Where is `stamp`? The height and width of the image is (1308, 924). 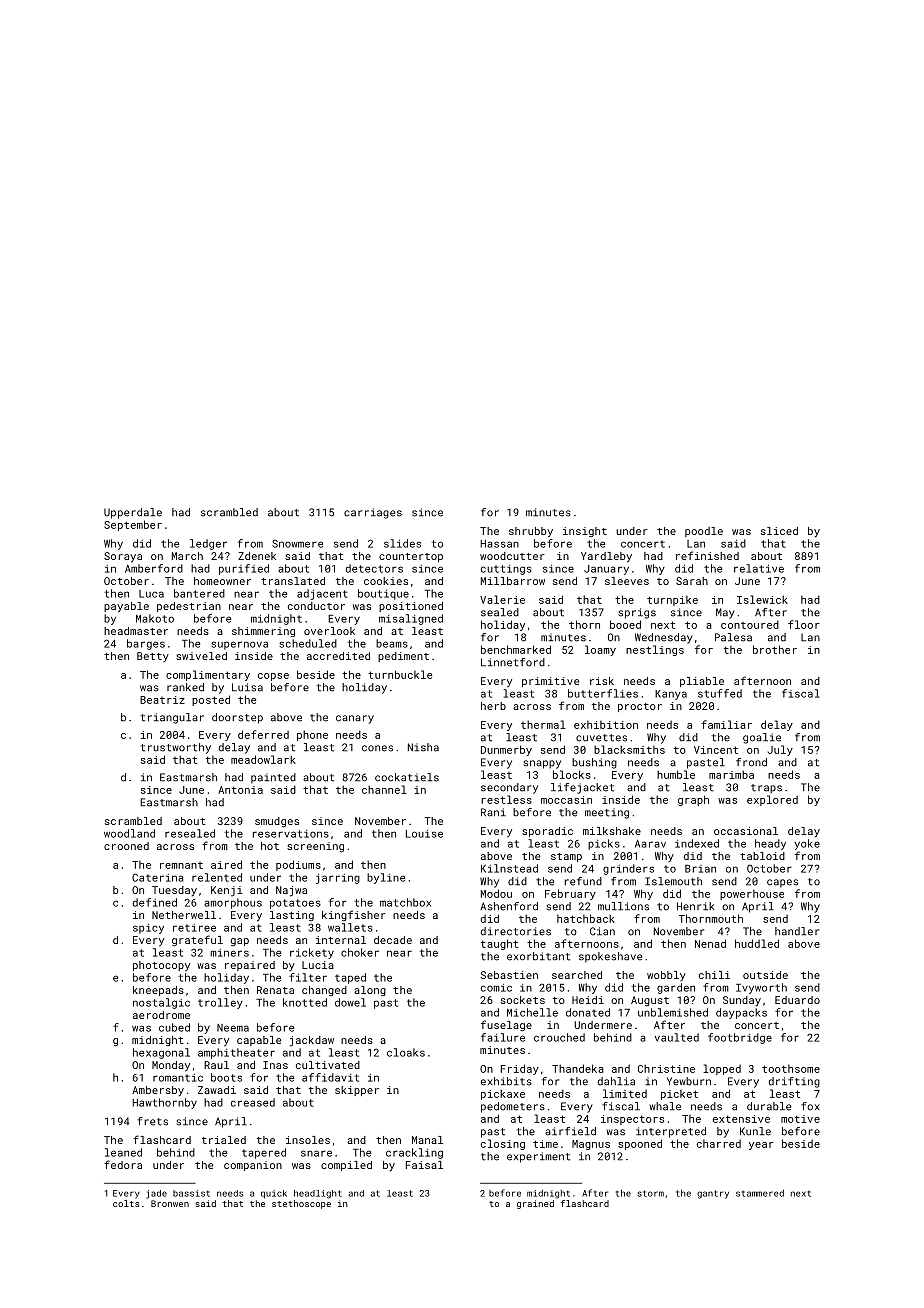
stamp is located at coordinates (566, 857).
